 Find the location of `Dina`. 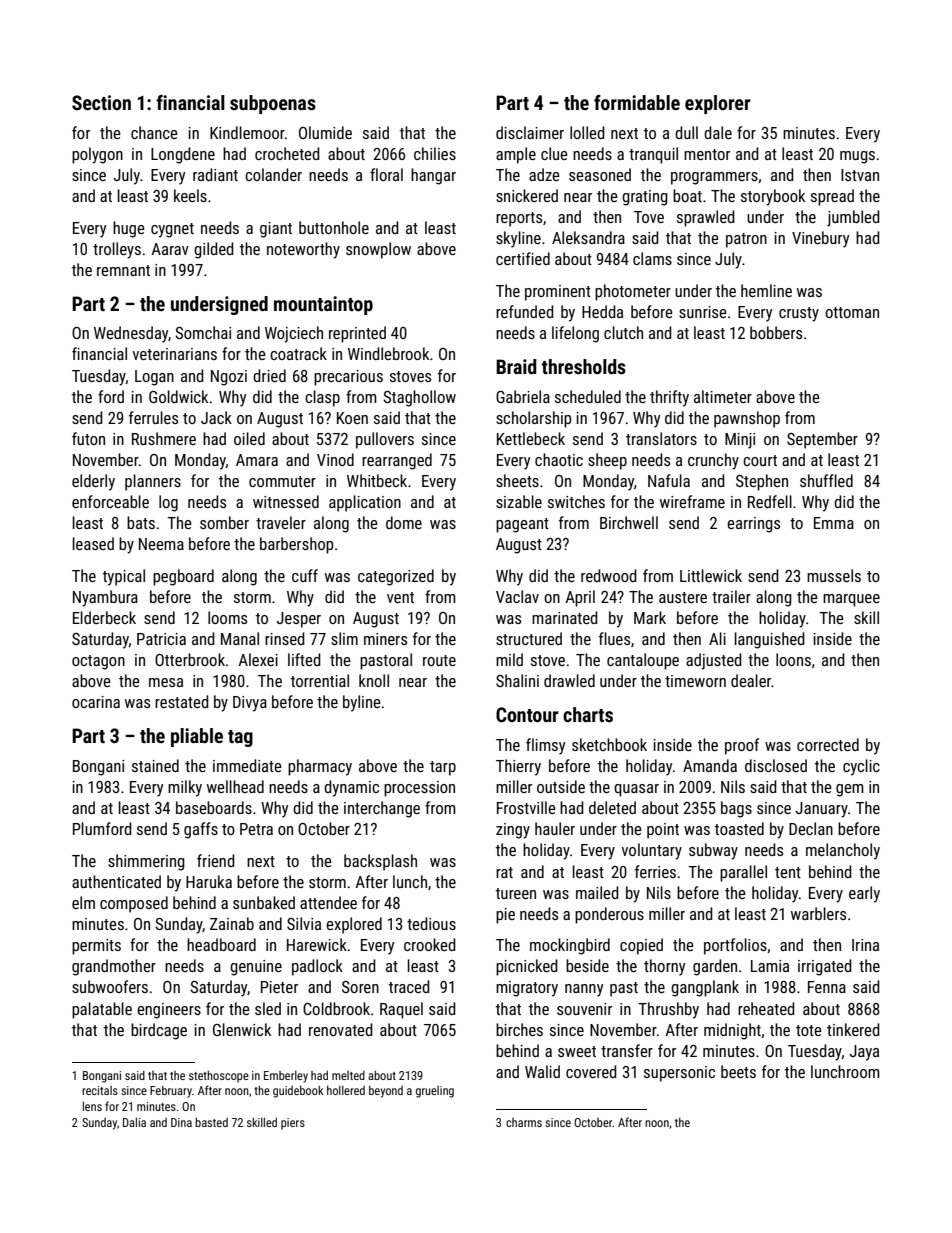

Dina is located at coordinates (181, 1122).
